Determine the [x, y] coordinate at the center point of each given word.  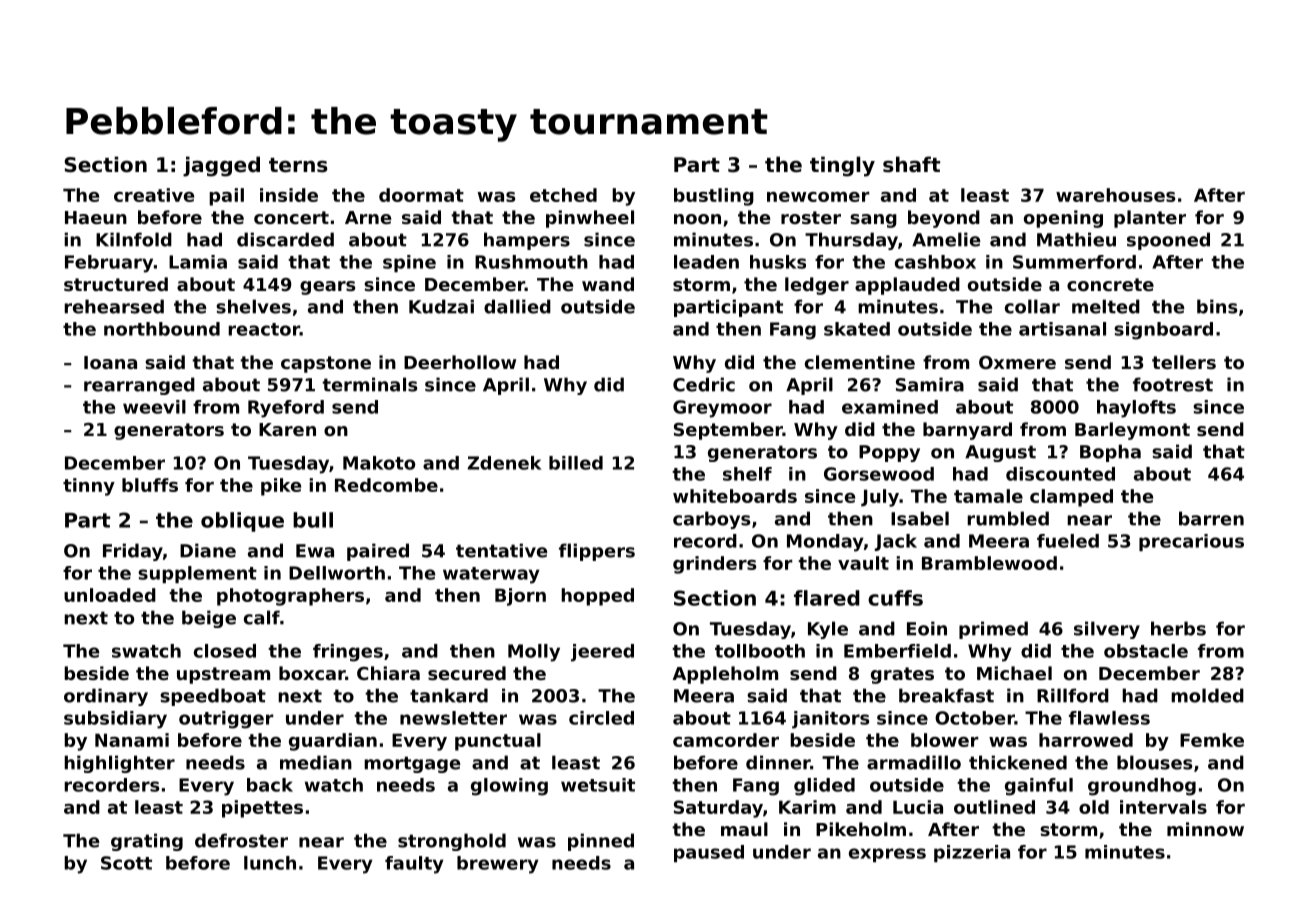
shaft [911, 164]
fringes [348, 653]
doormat [421, 195]
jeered [602, 653]
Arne [368, 217]
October [975, 718]
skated [857, 329]
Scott [126, 863]
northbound [162, 329]
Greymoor [722, 409]
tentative [501, 550]
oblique [242, 522]
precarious [1191, 542]
